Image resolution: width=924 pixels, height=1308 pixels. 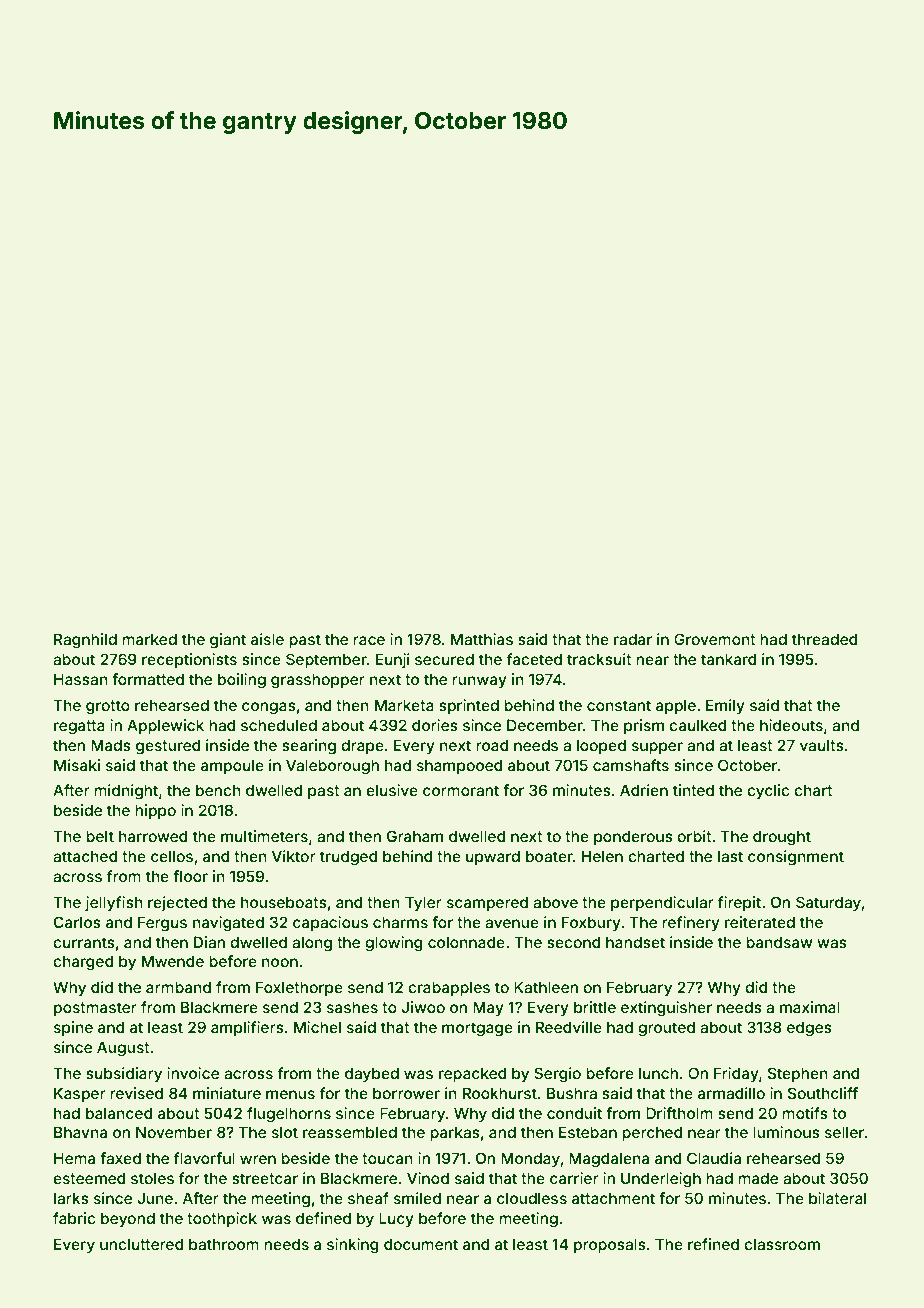 I want to click on hideouts, so click(x=791, y=725).
